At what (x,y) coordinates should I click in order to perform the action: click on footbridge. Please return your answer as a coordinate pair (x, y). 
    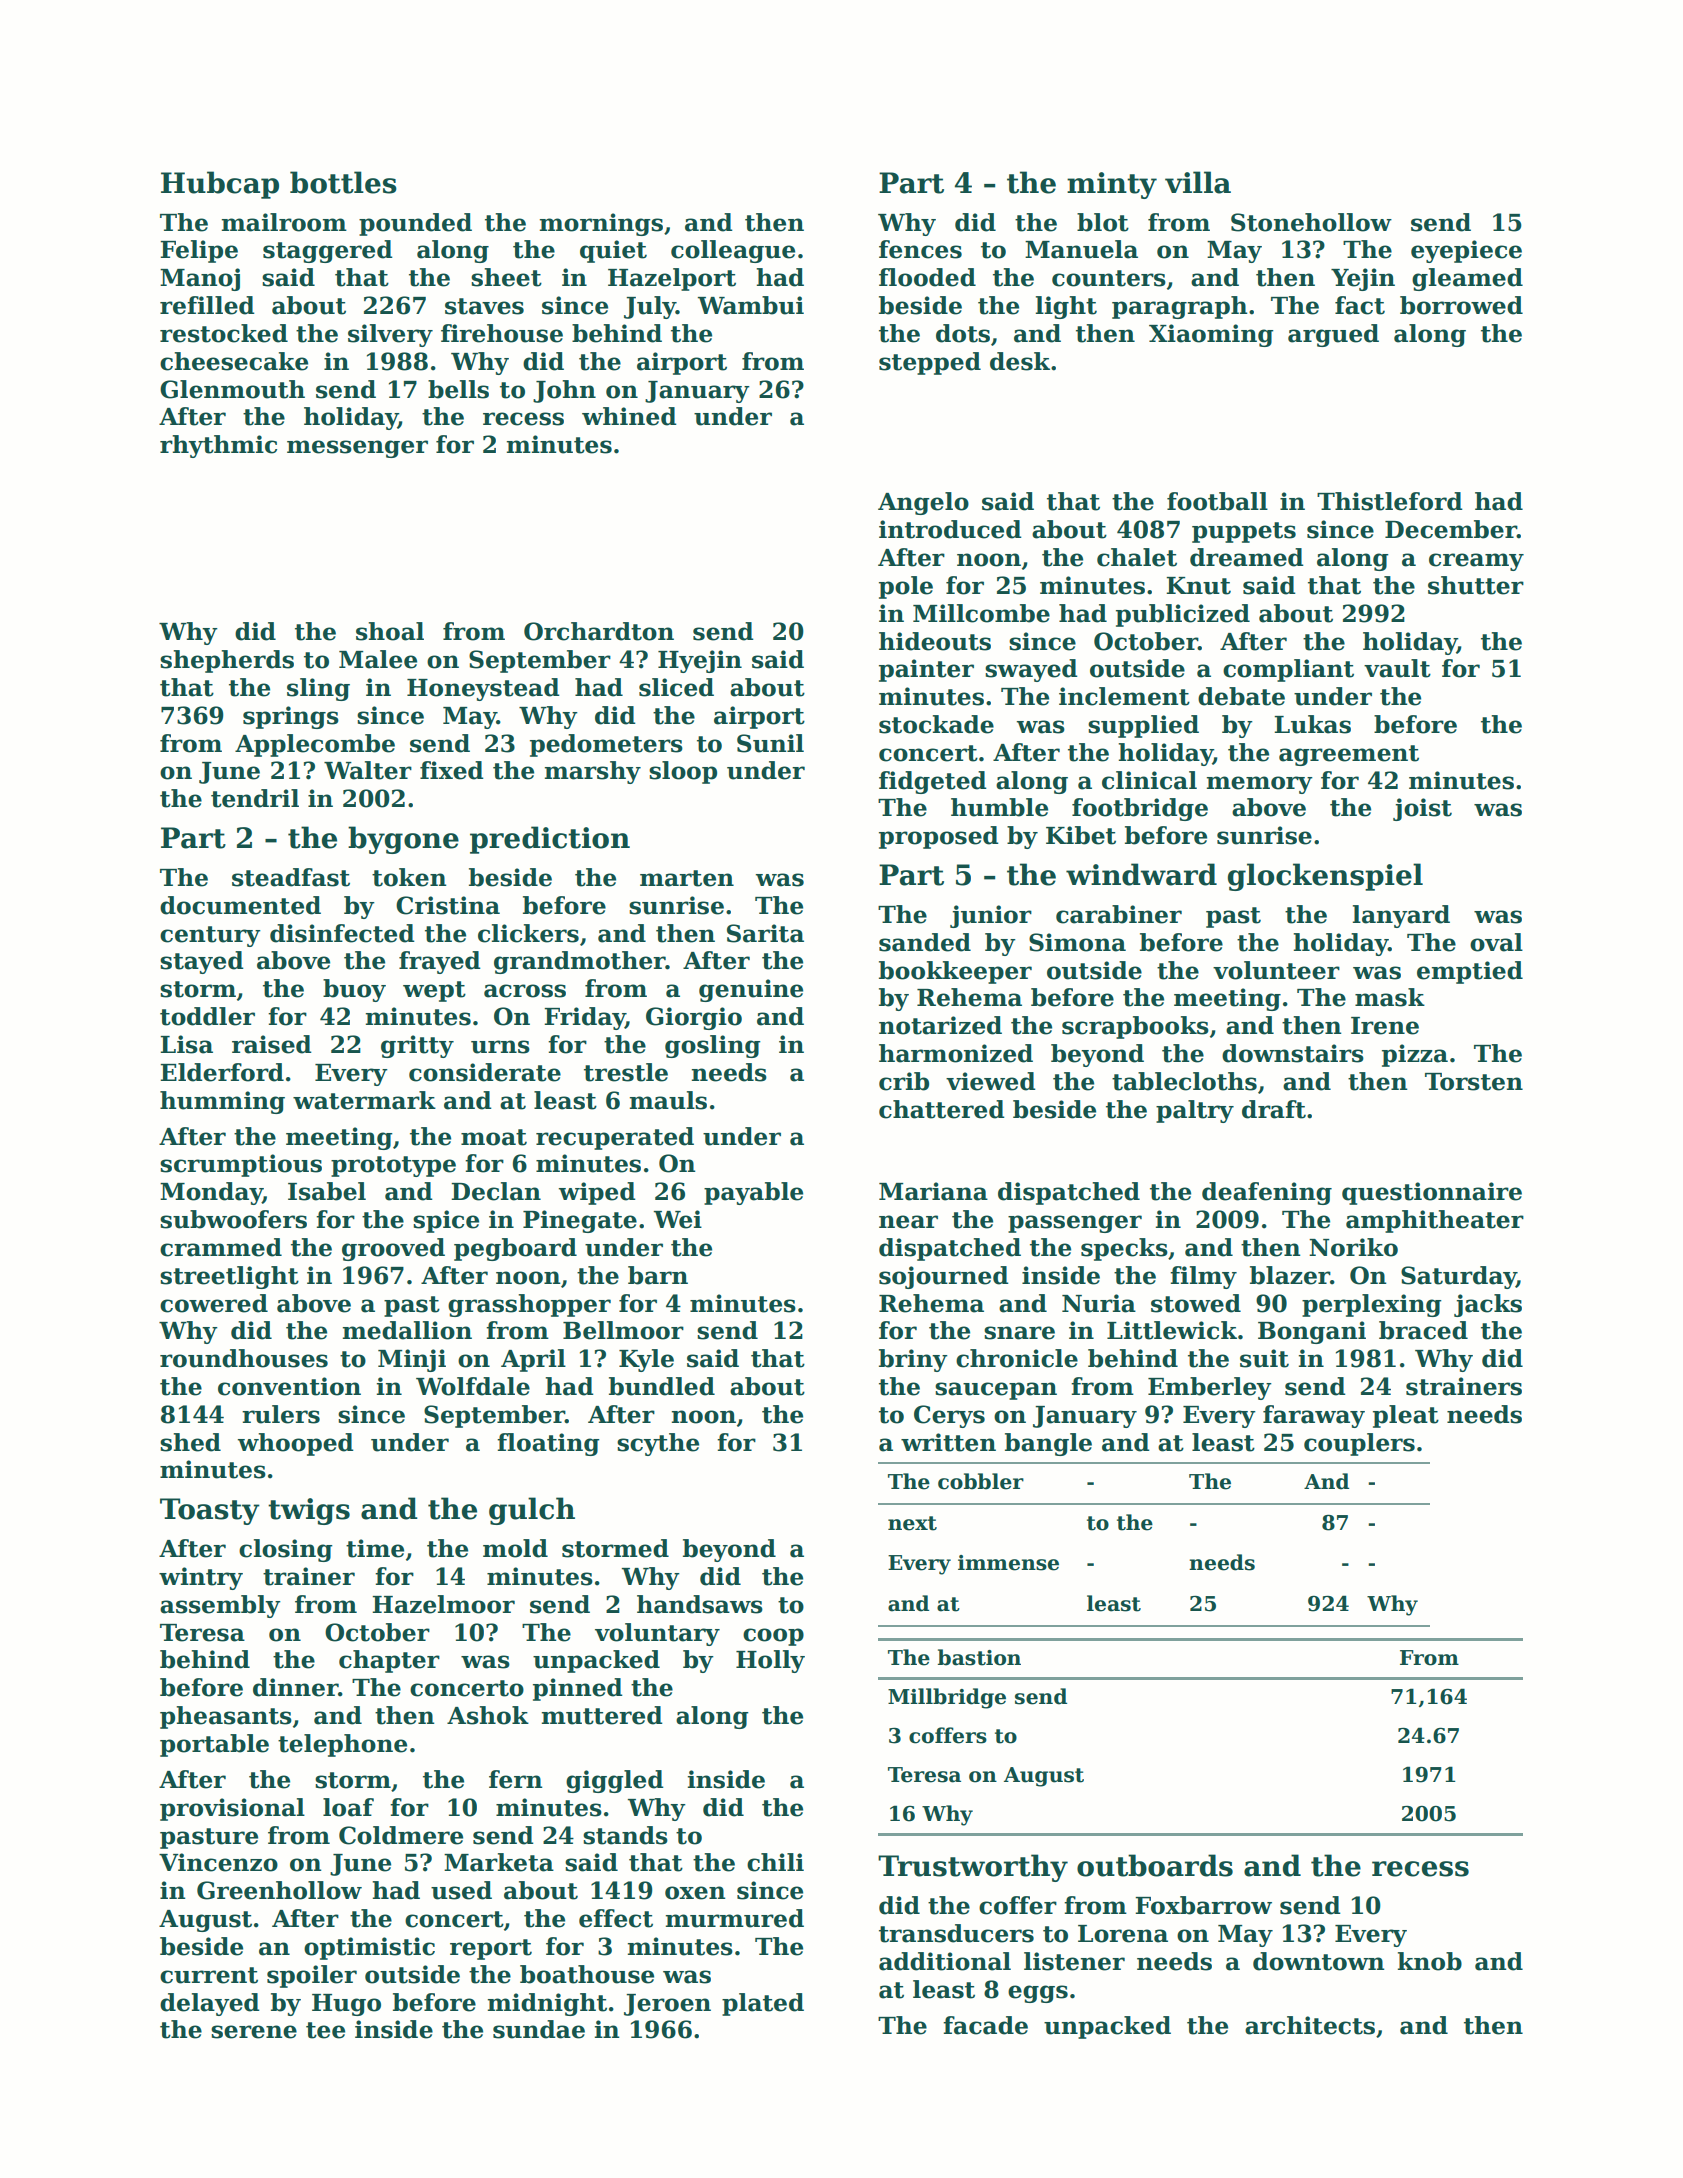
    Looking at the image, I should click on (1140, 809).
